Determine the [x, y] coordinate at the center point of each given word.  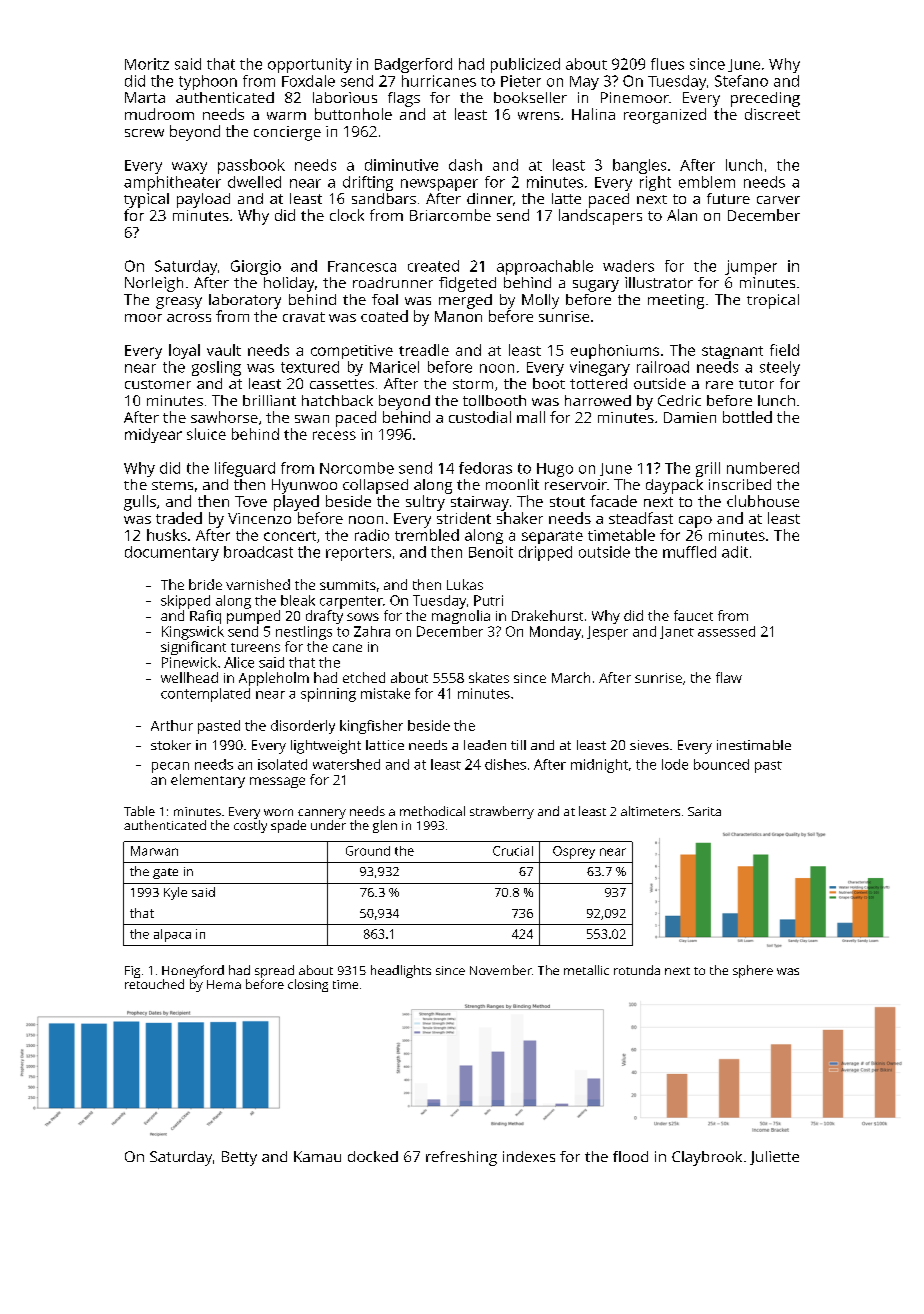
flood [630, 1156]
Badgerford [413, 65]
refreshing [461, 1158]
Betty [239, 1158]
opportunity [310, 65]
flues [667, 64]
